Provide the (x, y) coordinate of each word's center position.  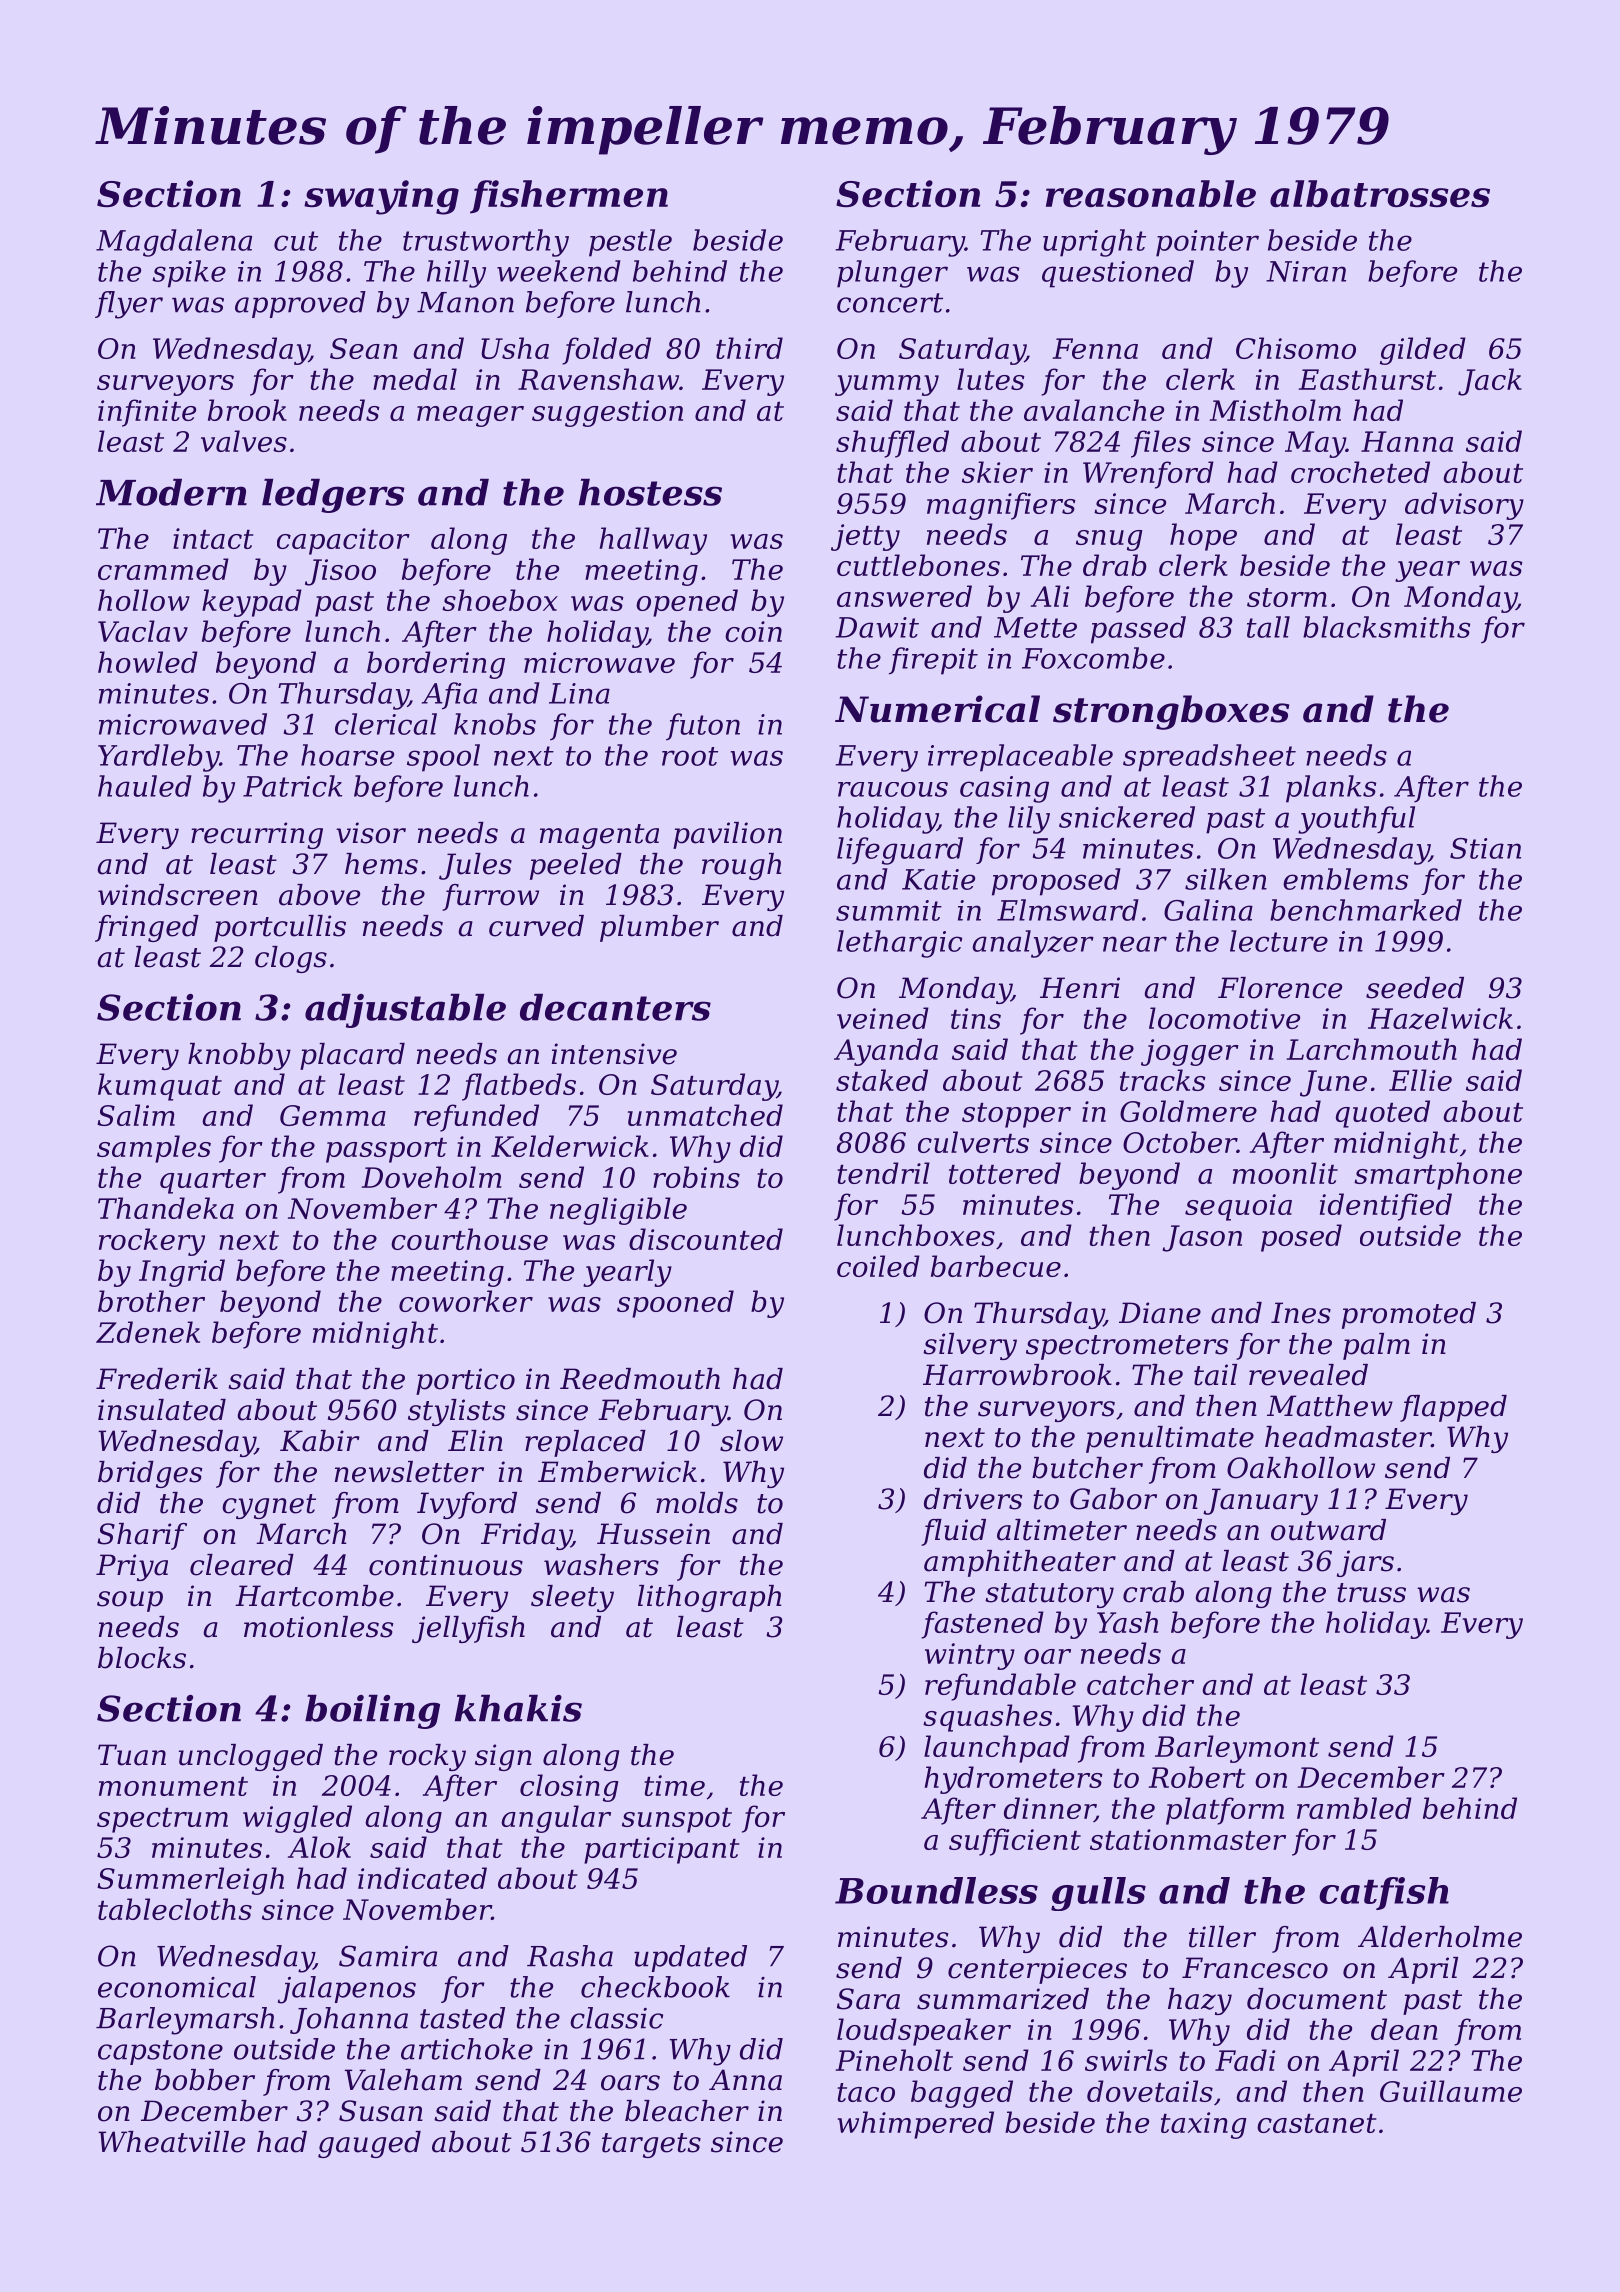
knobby (239, 1056)
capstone (160, 2052)
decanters (615, 1007)
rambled (1354, 1808)
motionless (318, 1627)
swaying (381, 197)
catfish (1384, 1893)
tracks (1163, 1080)
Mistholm (1275, 410)
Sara (868, 1999)
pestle (630, 243)
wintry (970, 1656)
